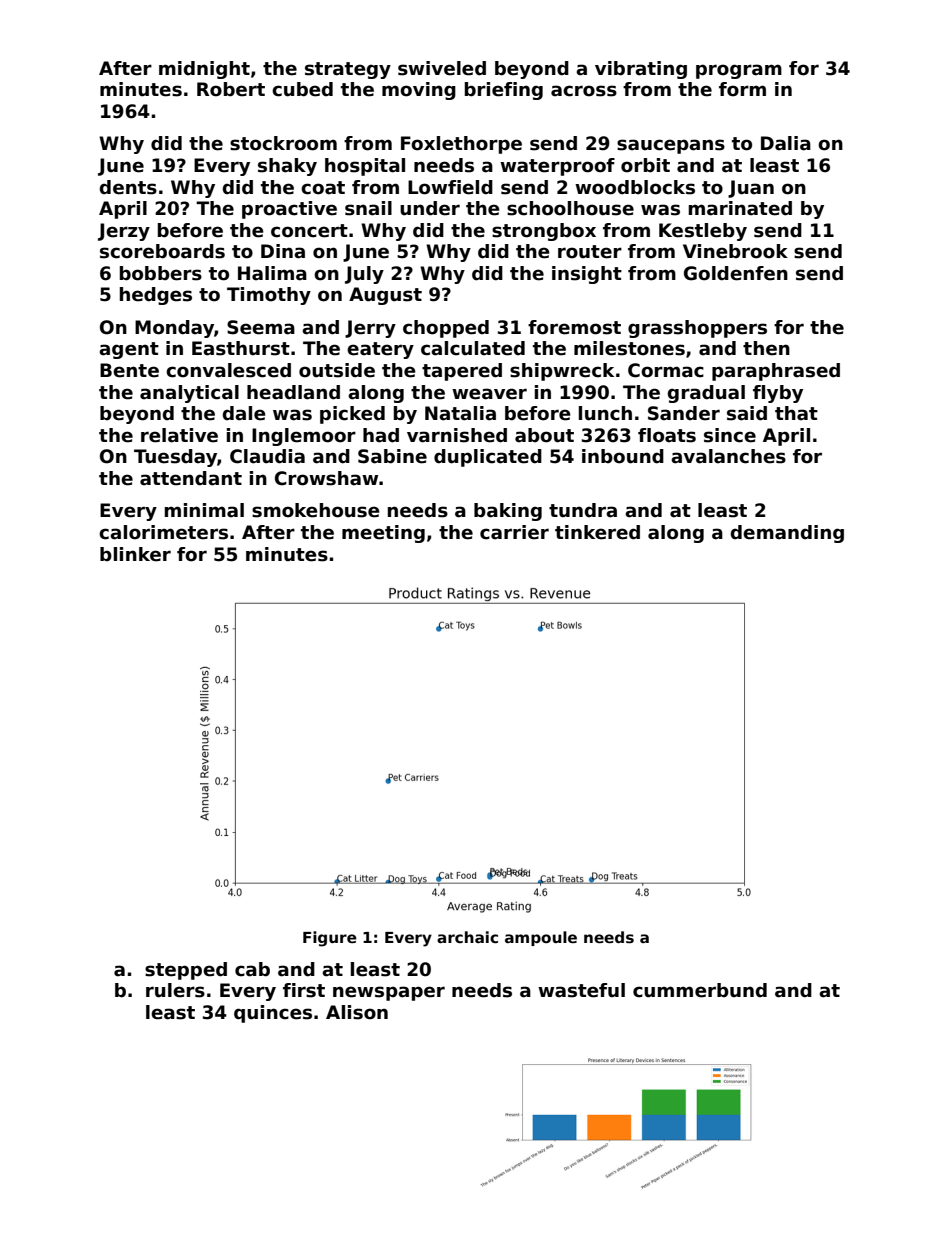 The width and height of the page is (952, 1233). Describe the element at coordinates (666, 370) in the page. I see `Cormac` at that location.
